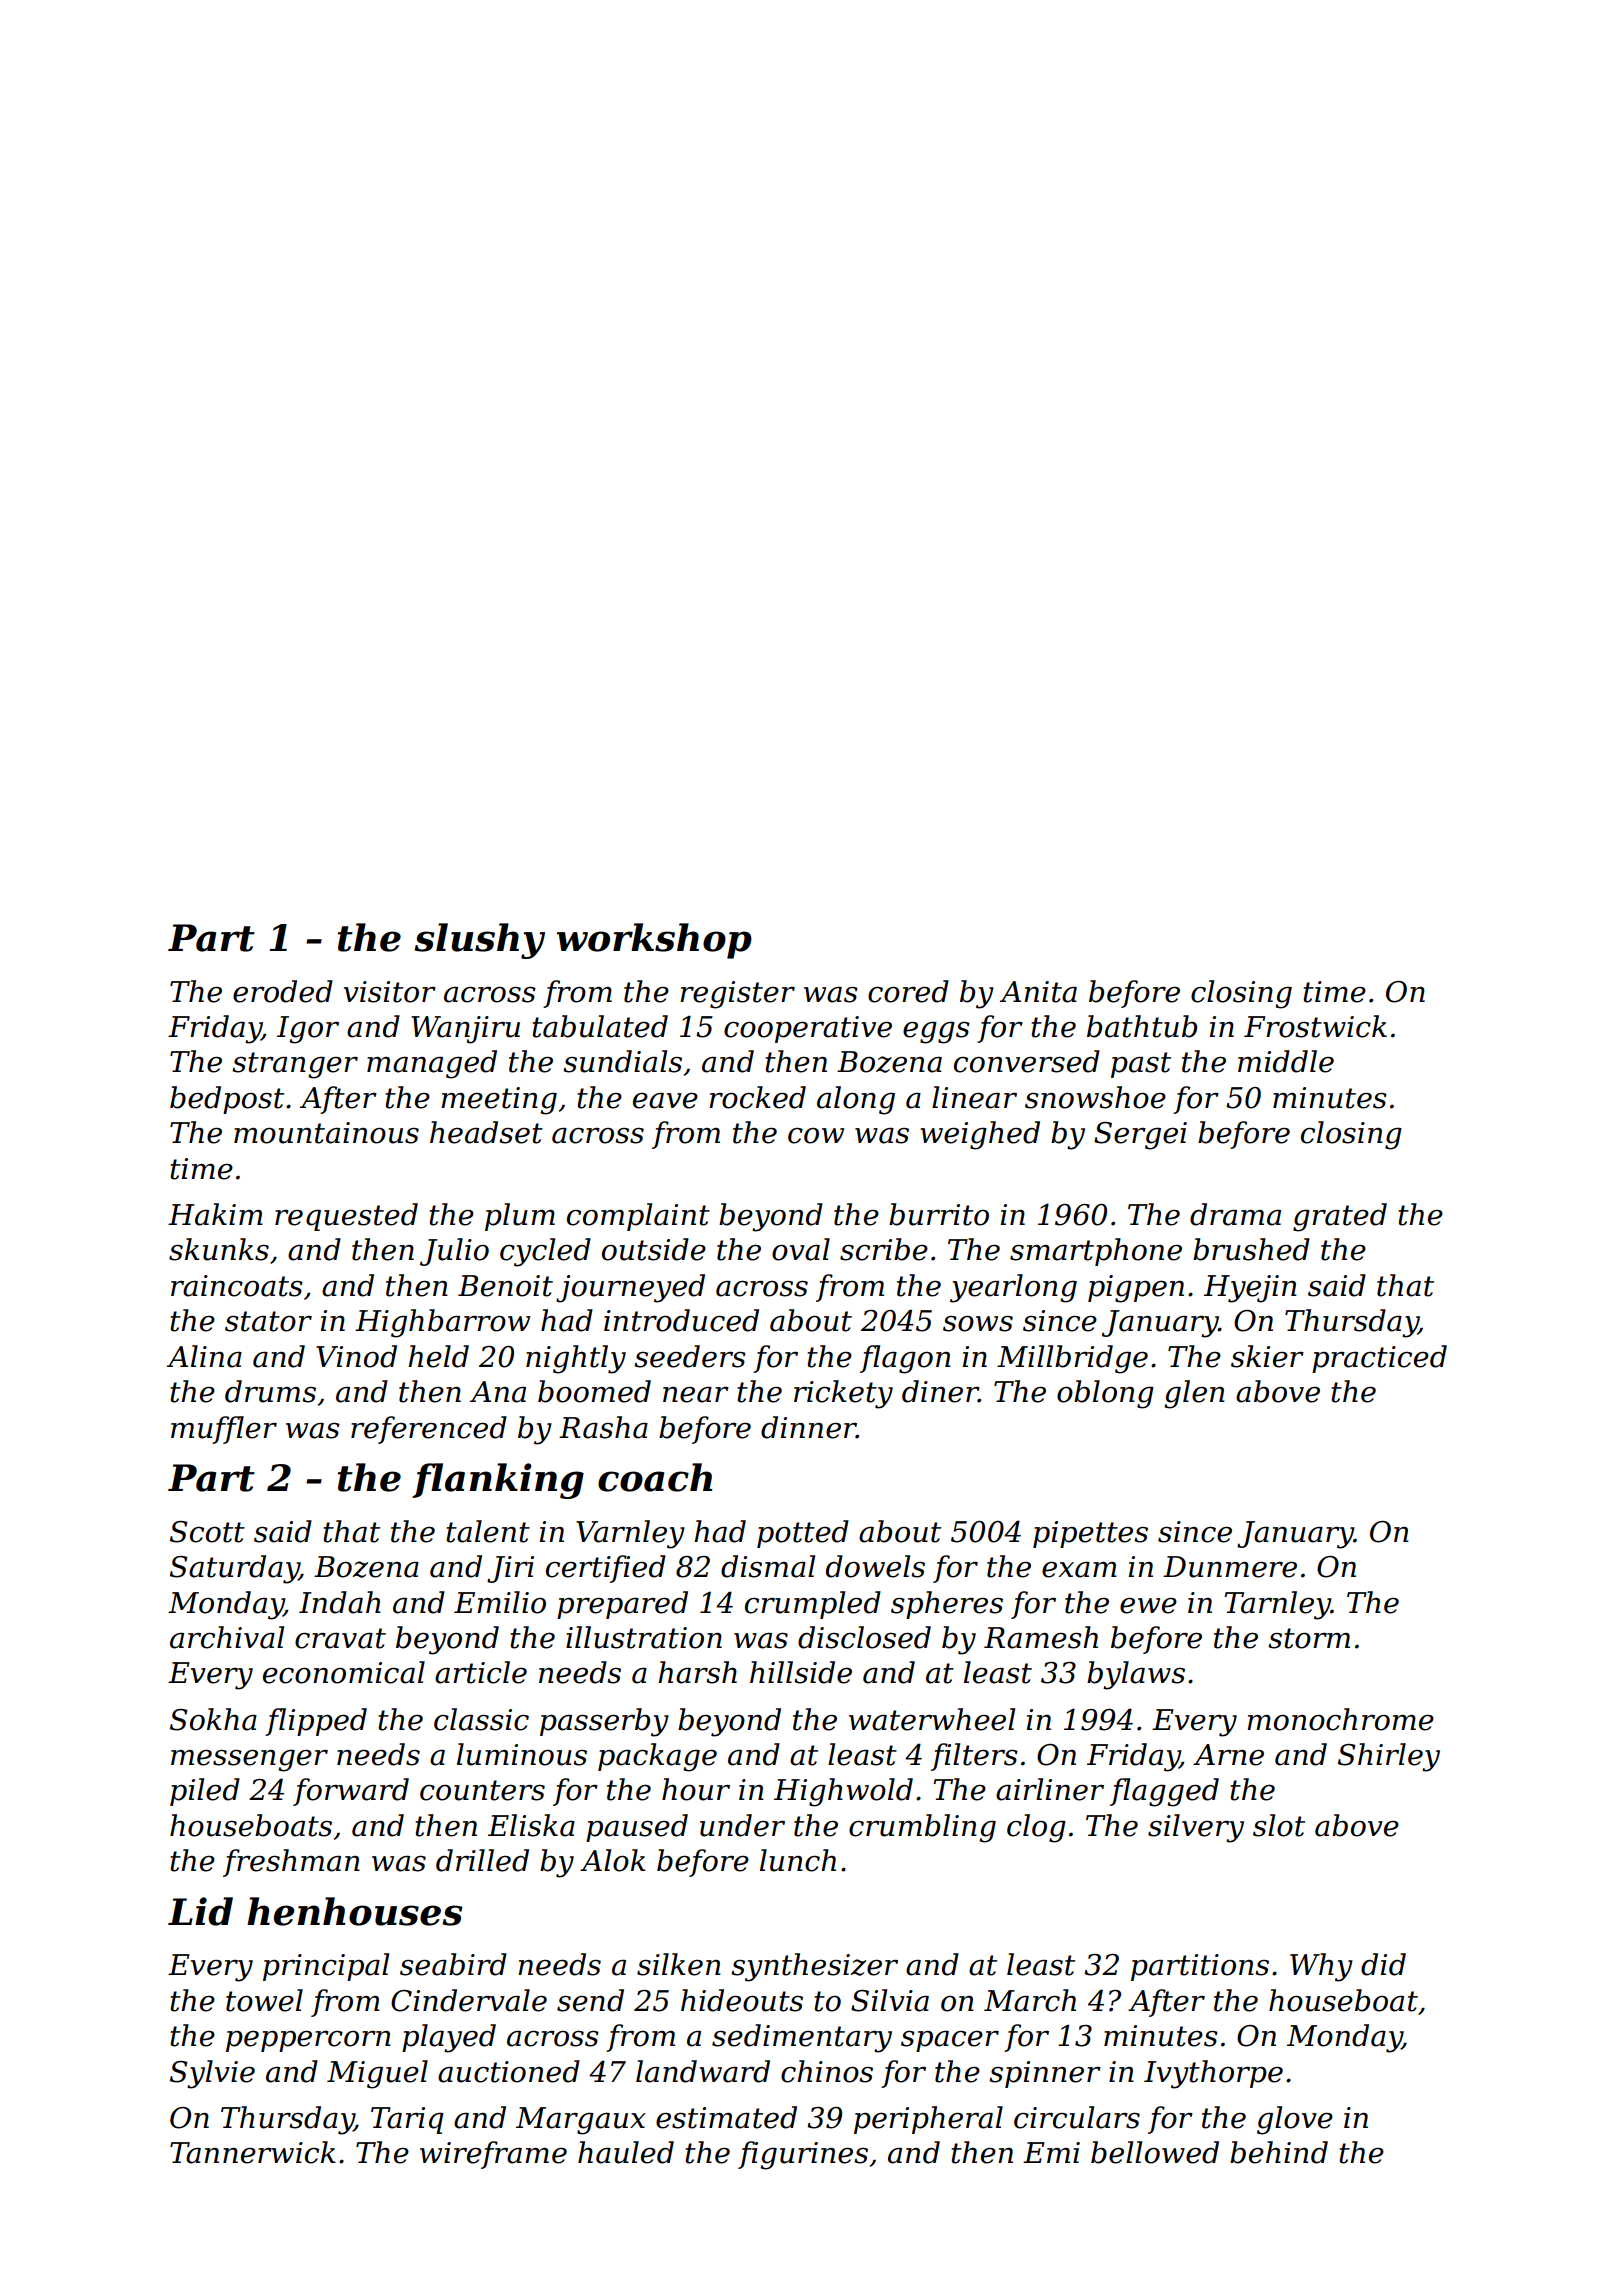  What do you see at coordinates (1340, 1719) in the screenshot?
I see `monochrome` at bounding box center [1340, 1719].
